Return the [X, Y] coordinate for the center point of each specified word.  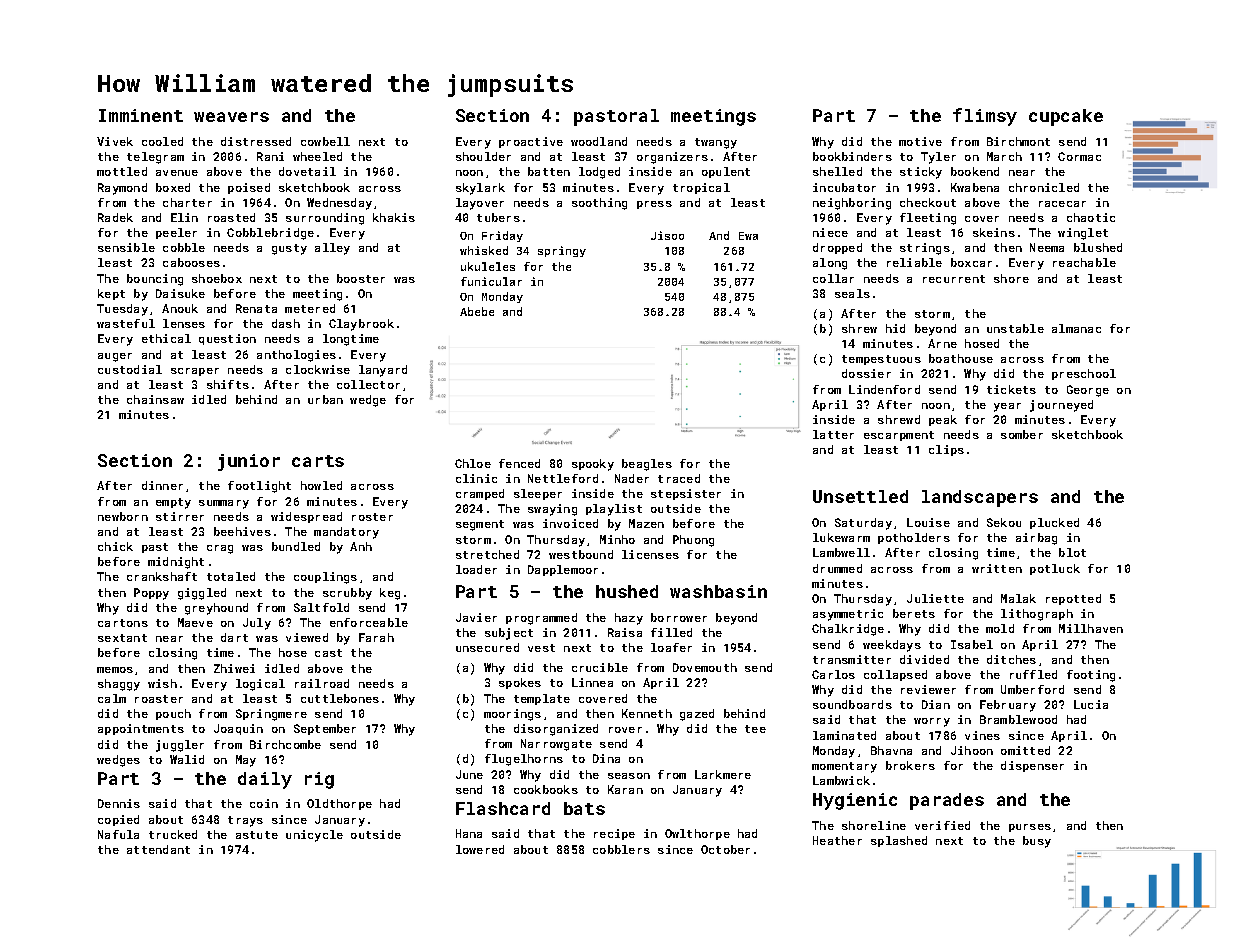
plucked [1054, 523]
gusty [289, 249]
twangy [716, 143]
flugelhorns [524, 760]
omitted [1025, 750]
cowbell [325, 141]
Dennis [119, 803]
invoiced [570, 523]
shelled [837, 171]
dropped [837, 248]
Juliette [935, 598]
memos [115, 670]
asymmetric [848, 615]
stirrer [180, 516]
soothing [599, 204]
